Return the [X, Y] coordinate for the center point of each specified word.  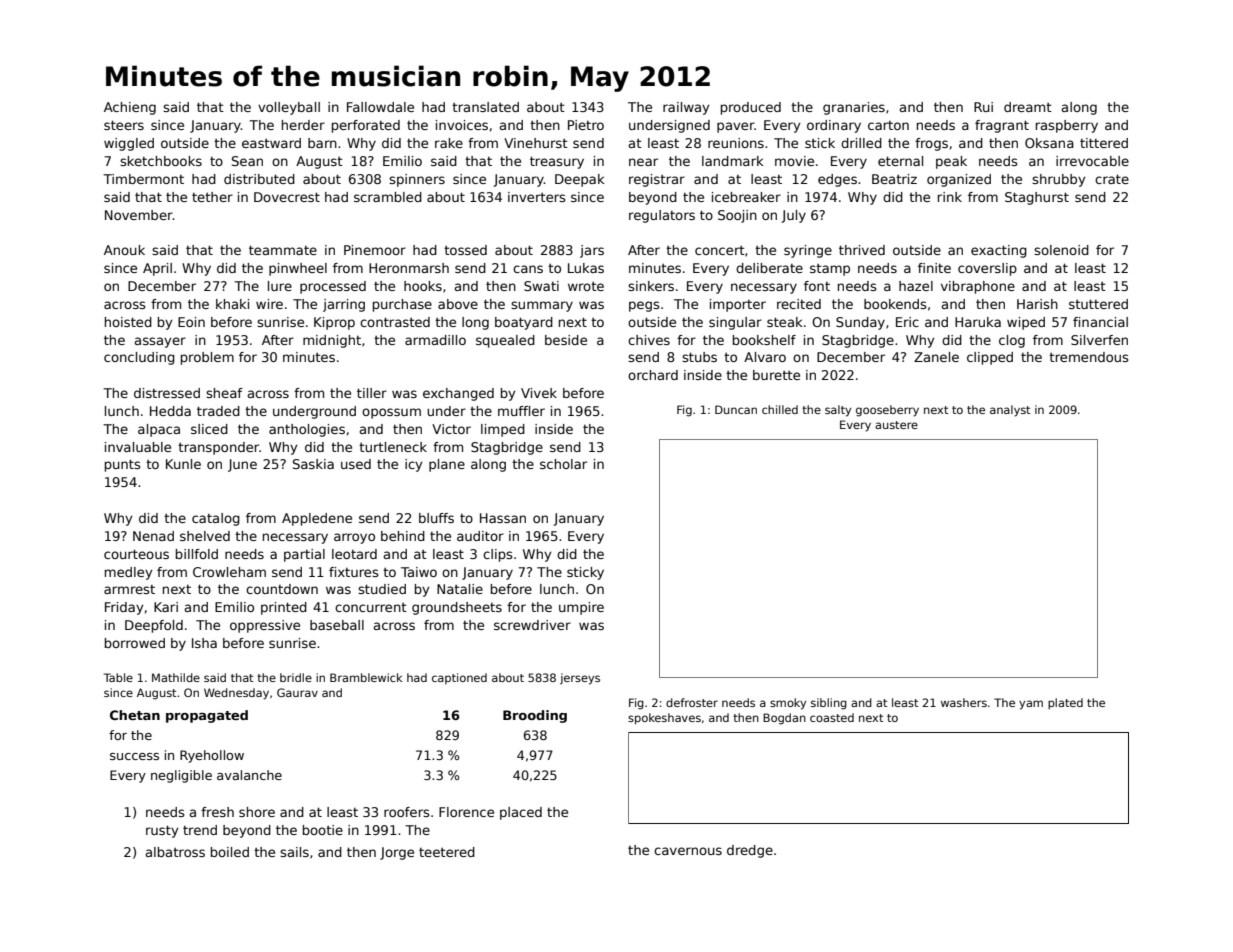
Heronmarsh [409, 268]
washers [964, 702]
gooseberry [887, 411]
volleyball [289, 108]
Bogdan [784, 719]
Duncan [736, 409]
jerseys [580, 679]
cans [528, 269]
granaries [854, 108]
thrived [862, 250]
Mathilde [176, 677]
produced [751, 108]
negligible [181, 776]
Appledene [317, 519]
